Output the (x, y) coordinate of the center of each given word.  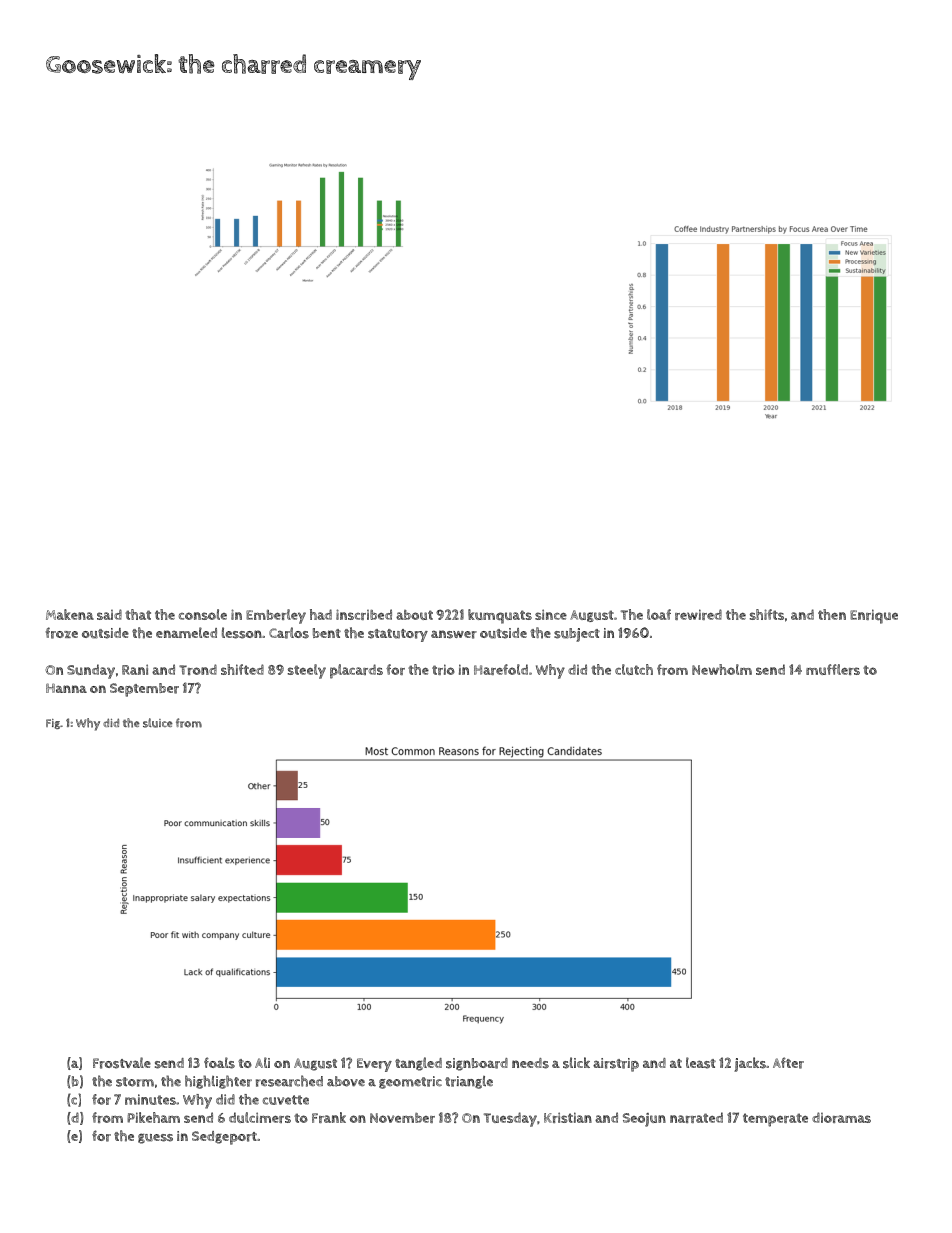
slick (576, 1063)
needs (530, 1063)
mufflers (833, 669)
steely (307, 671)
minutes (150, 1099)
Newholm (722, 669)
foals (219, 1063)
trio (443, 669)
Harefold (501, 669)
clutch (634, 669)
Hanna (66, 688)
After (788, 1063)
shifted (242, 669)
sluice (158, 723)
